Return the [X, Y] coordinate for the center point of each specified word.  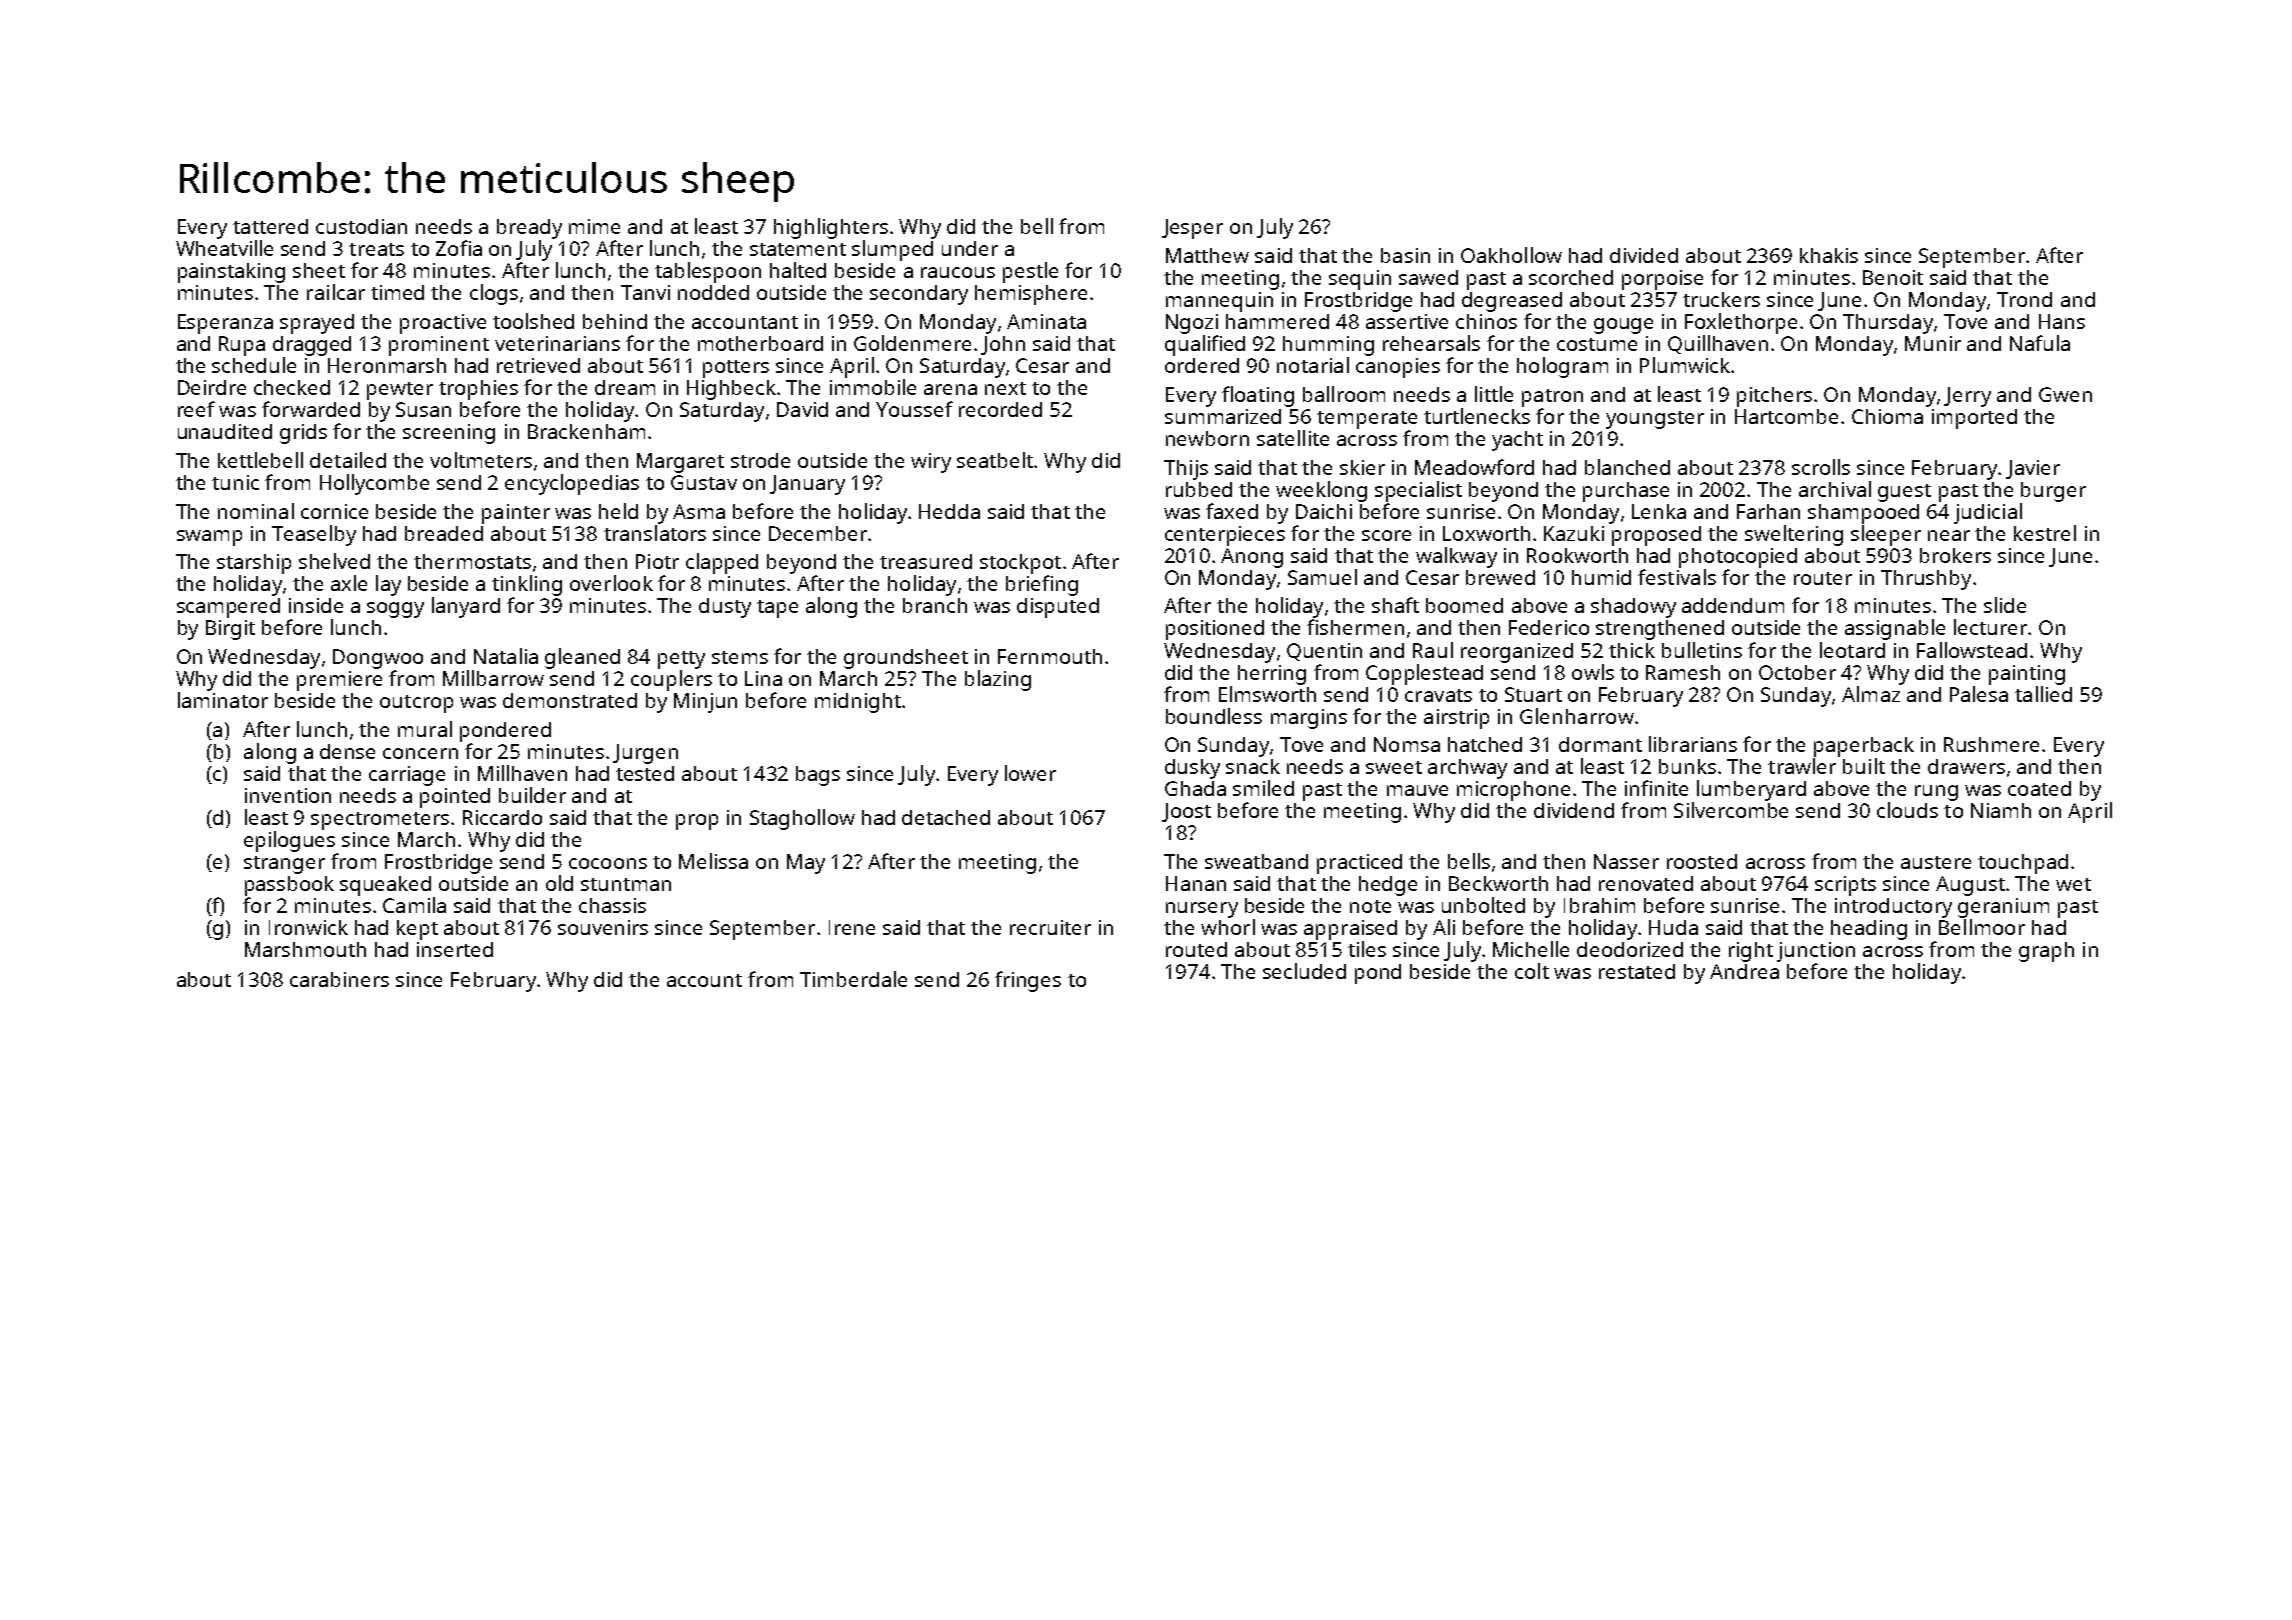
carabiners [339, 979]
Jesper [1192, 229]
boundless [1214, 716]
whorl [1228, 927]
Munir [1933, 343]
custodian [361, 226]
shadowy [1633, 608]
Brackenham [586, 431]
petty [681, 660]
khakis [1829, 255]
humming [1328, 346]
